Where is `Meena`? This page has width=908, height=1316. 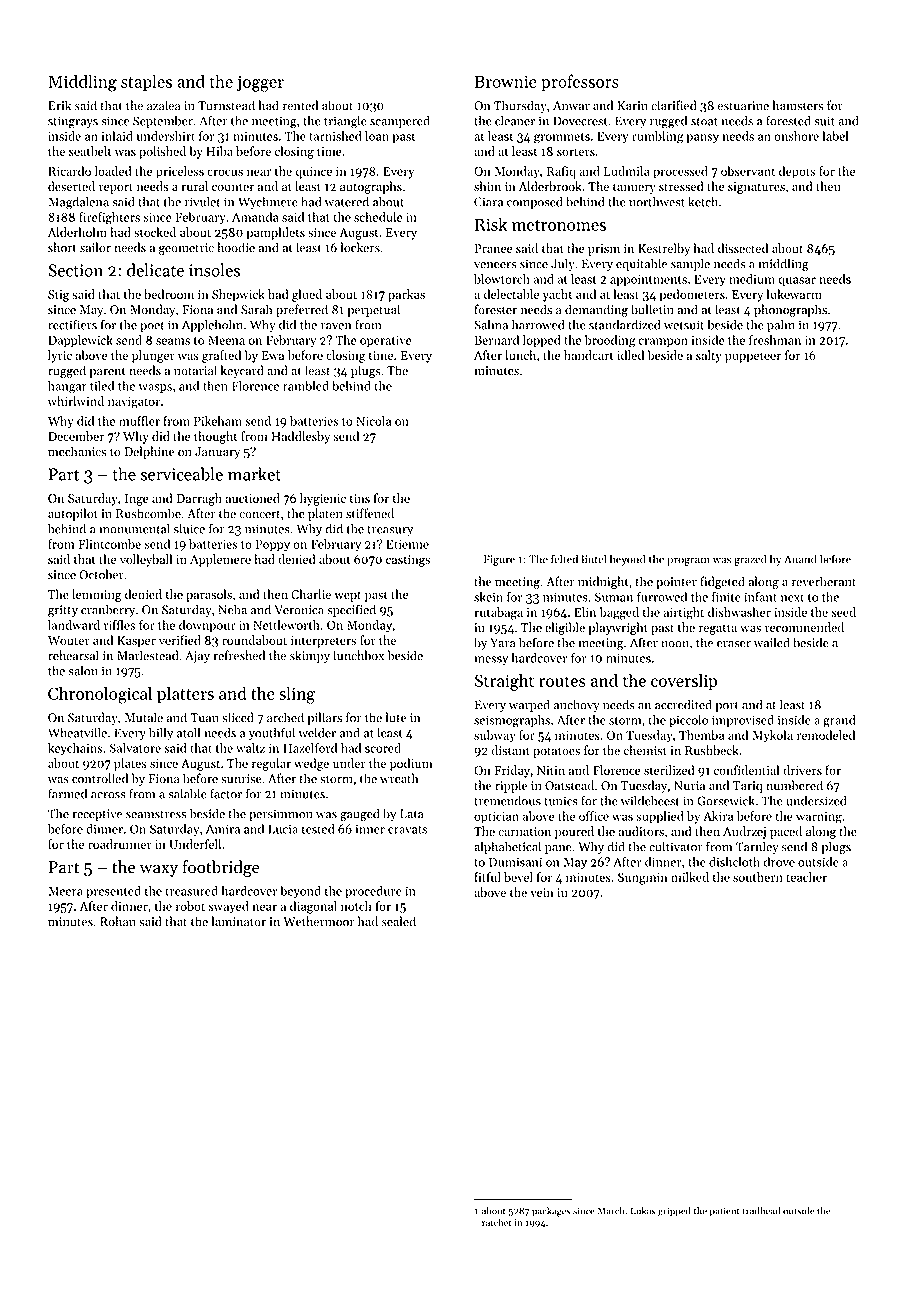 Meena is located at coordinates (226, 340).
